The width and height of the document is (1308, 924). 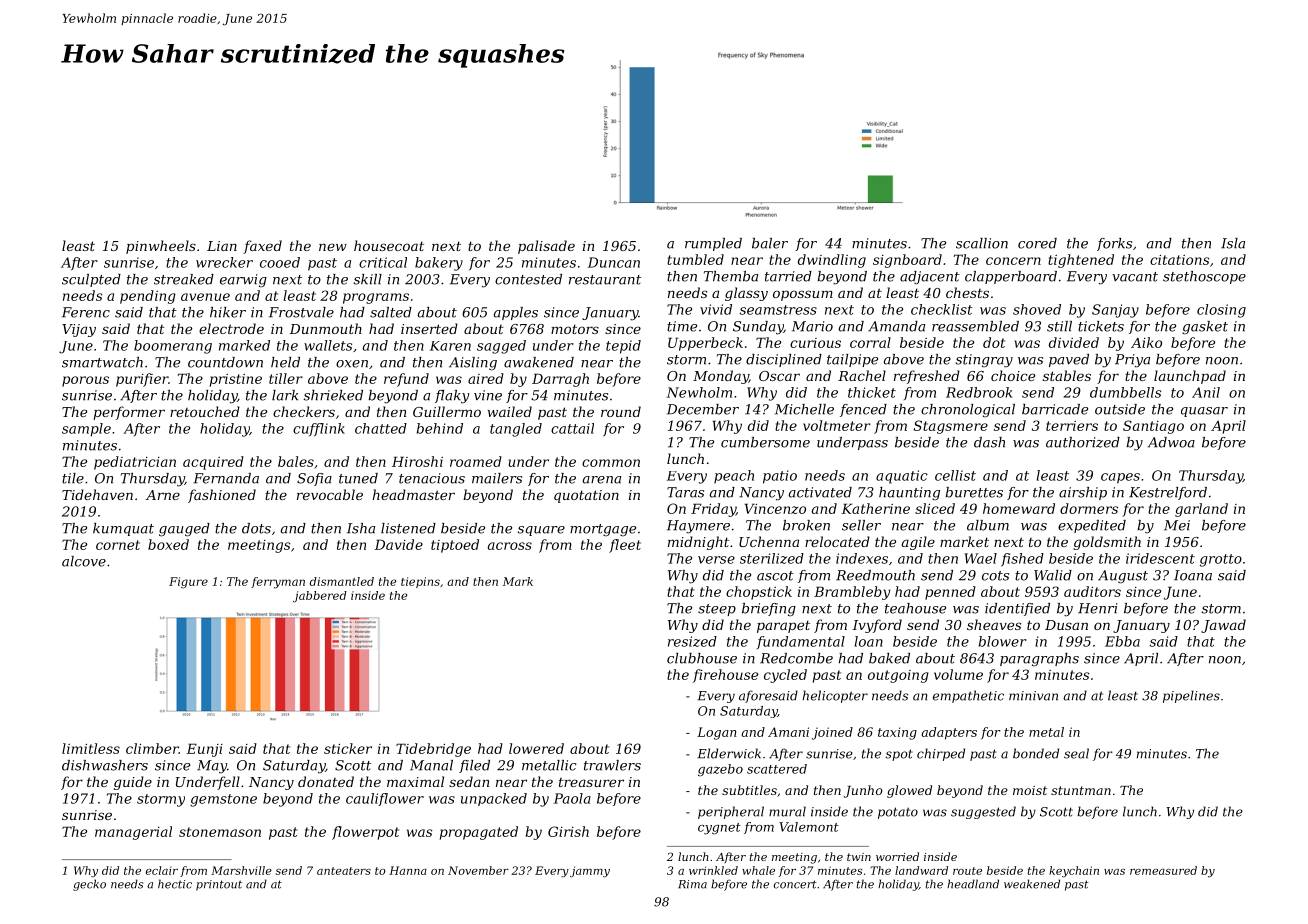 I want to click on Eunji, so click(x=204, y=750).
